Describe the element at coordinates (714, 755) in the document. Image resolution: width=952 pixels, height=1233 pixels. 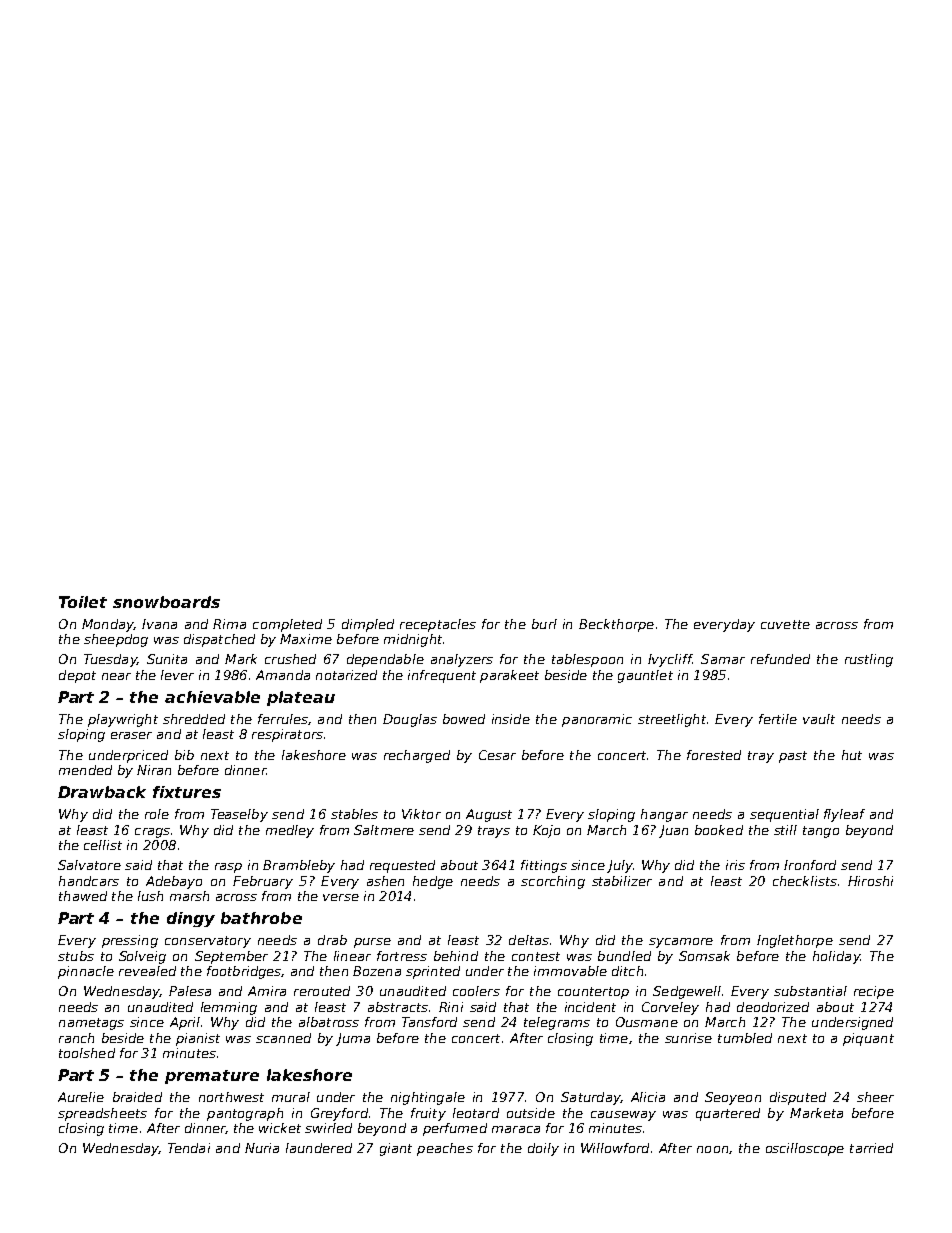
I see `forested` at that location.
